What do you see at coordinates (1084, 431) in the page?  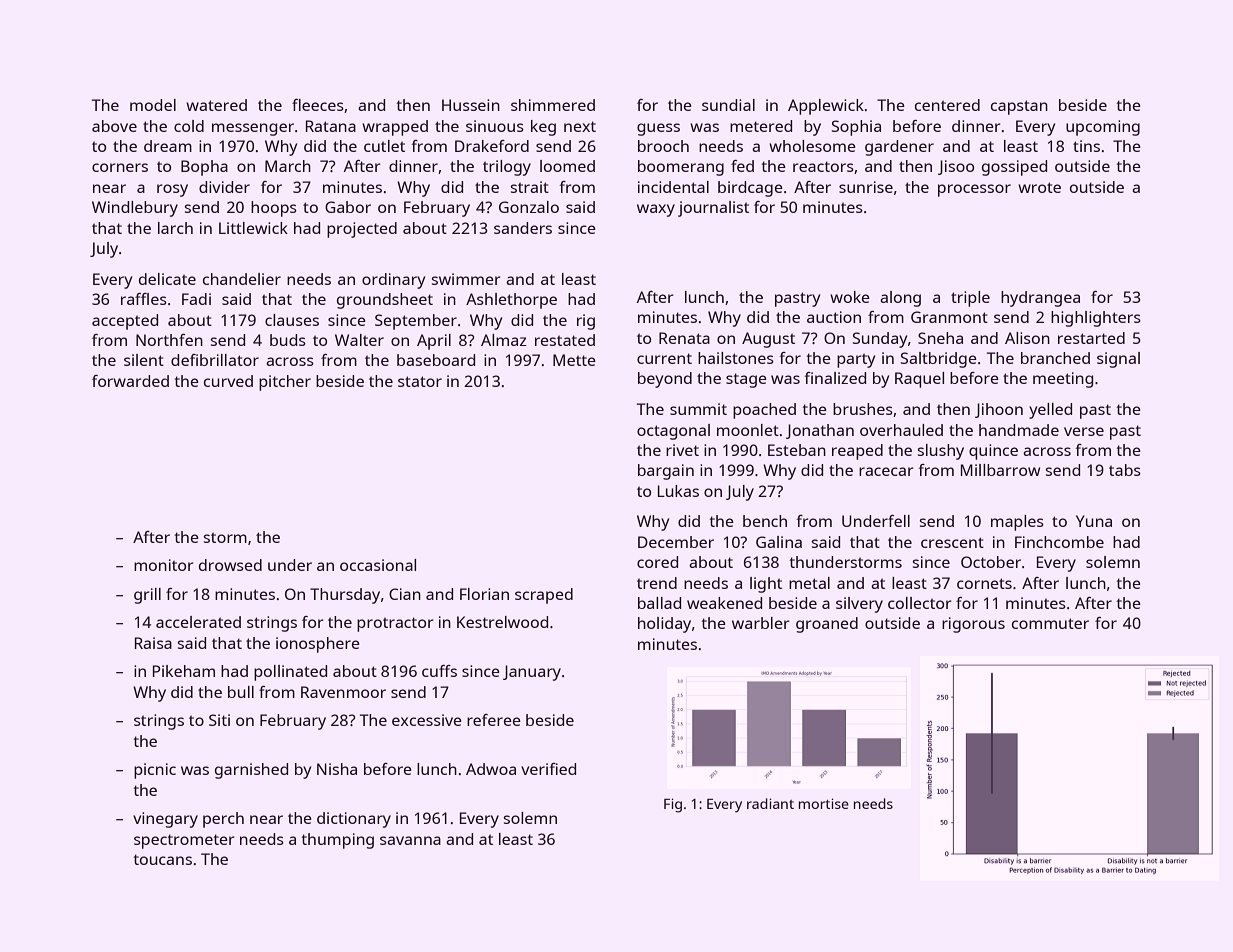 I see `verse` at bounding box center [1084, 431].
